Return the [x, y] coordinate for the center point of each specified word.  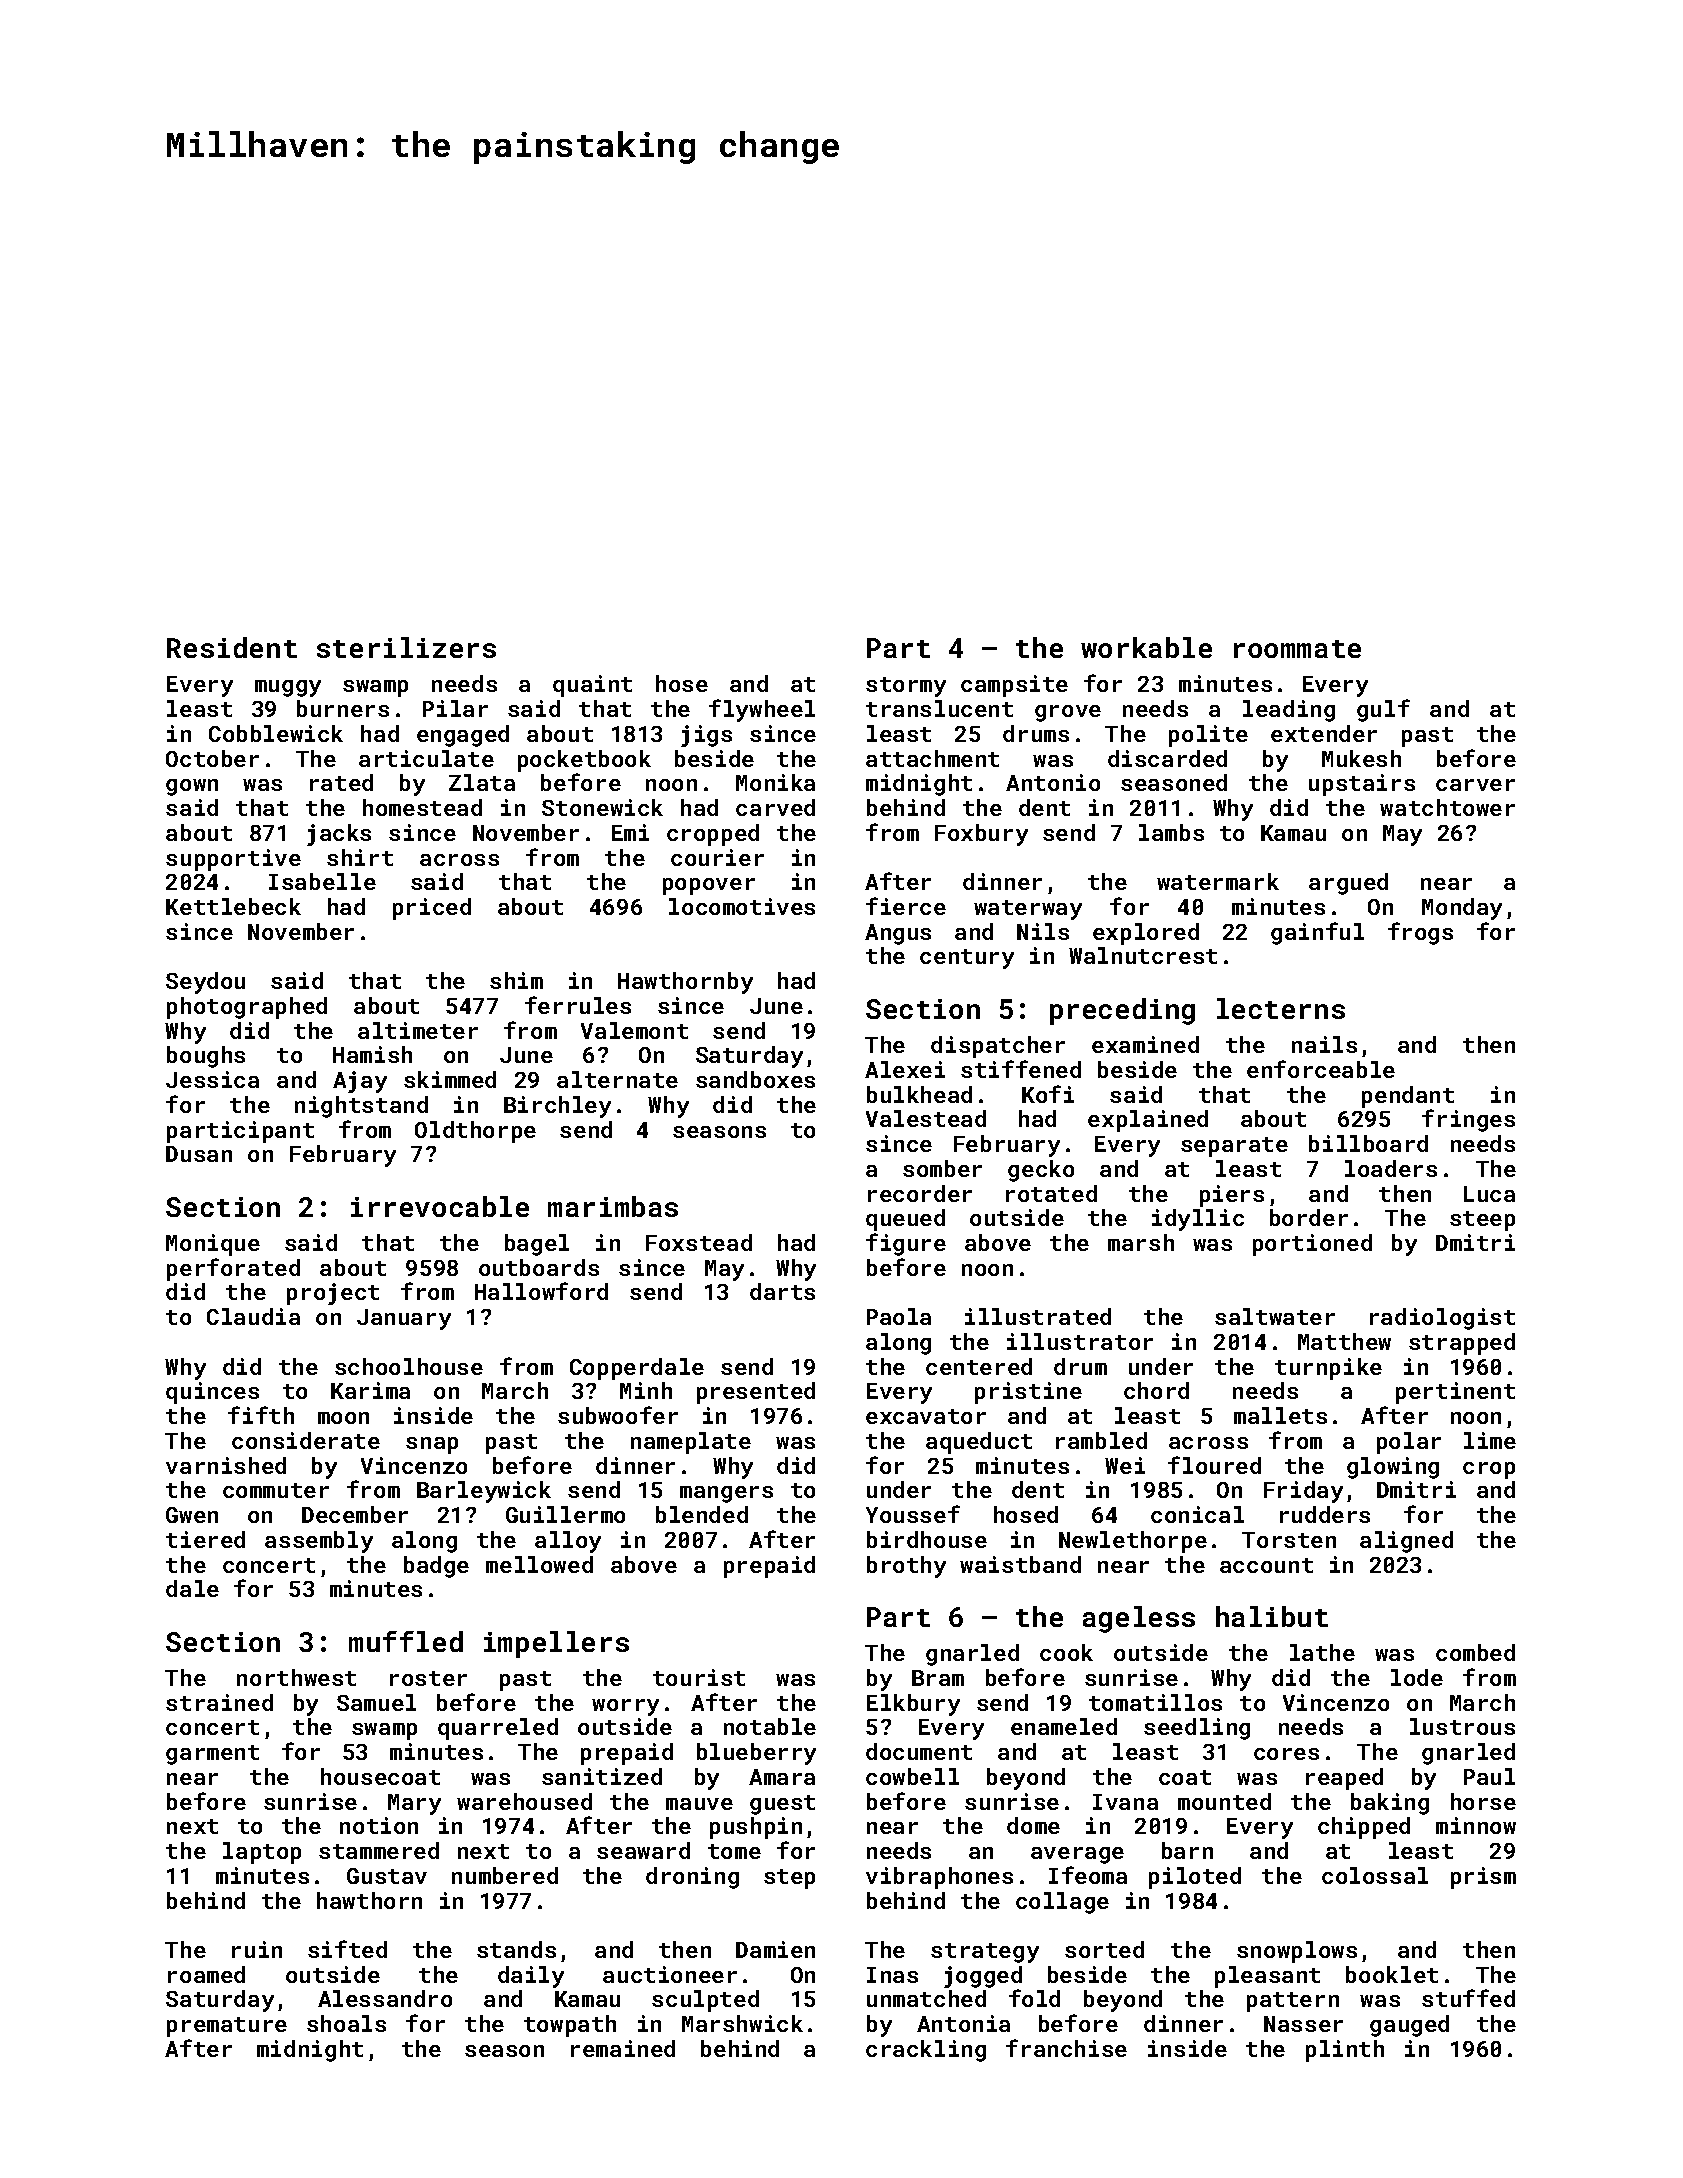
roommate [1297, 649]
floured [1214, 1465]
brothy [906, 1567]
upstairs [1362, 785]
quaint [592, 686]
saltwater [1275, 1316]
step [789, 1879]
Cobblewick [276, 733]
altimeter [418, 1030]
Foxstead [699, 1242]
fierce [906, 906]
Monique [213, 1245]
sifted [347, 1949]
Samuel [376, 1702]
